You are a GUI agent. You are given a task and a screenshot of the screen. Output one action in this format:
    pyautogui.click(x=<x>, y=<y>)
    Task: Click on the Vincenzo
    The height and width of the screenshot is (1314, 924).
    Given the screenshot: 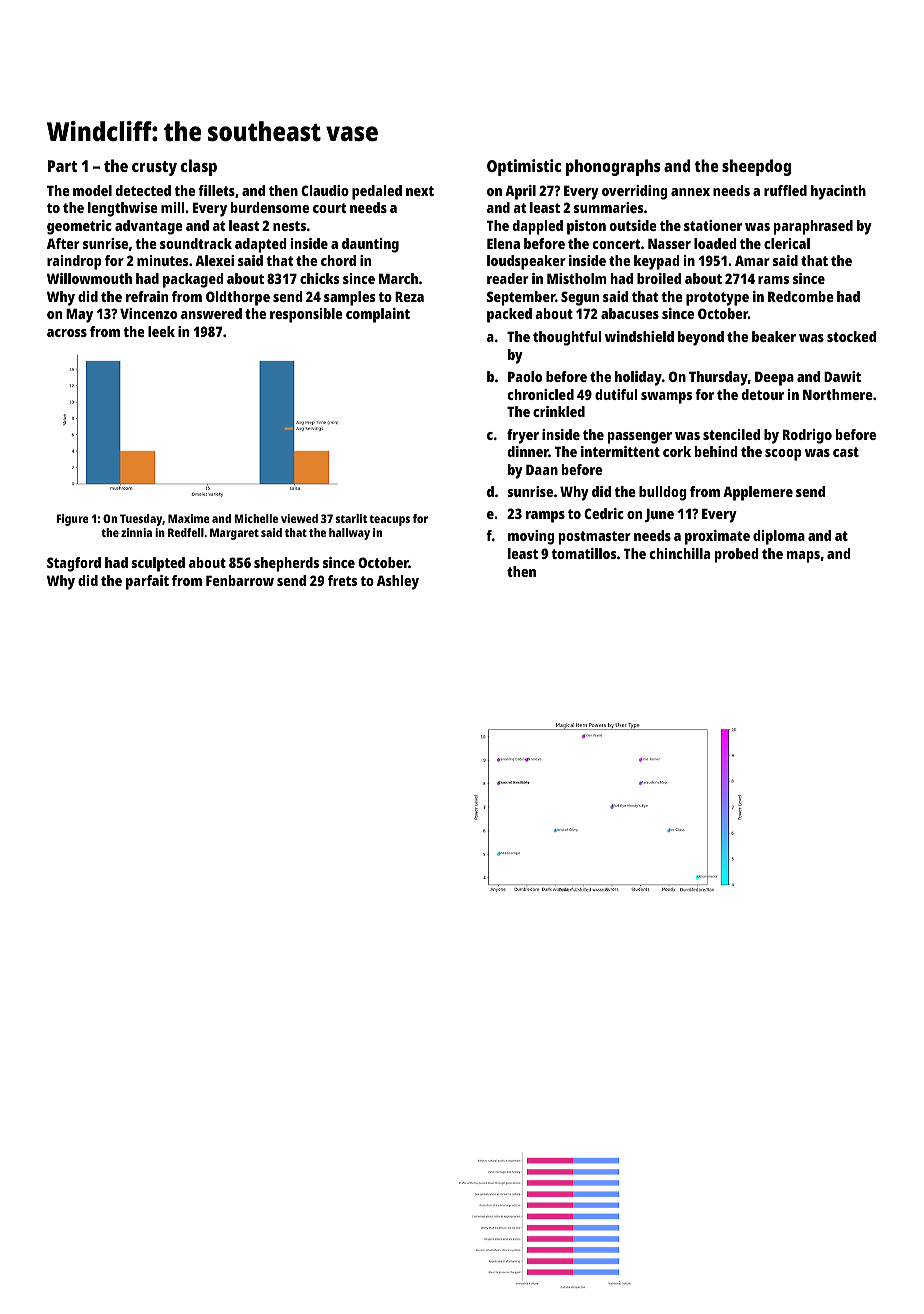 What is the action you would take?
    pyautogui.click(x=148, y=313)
